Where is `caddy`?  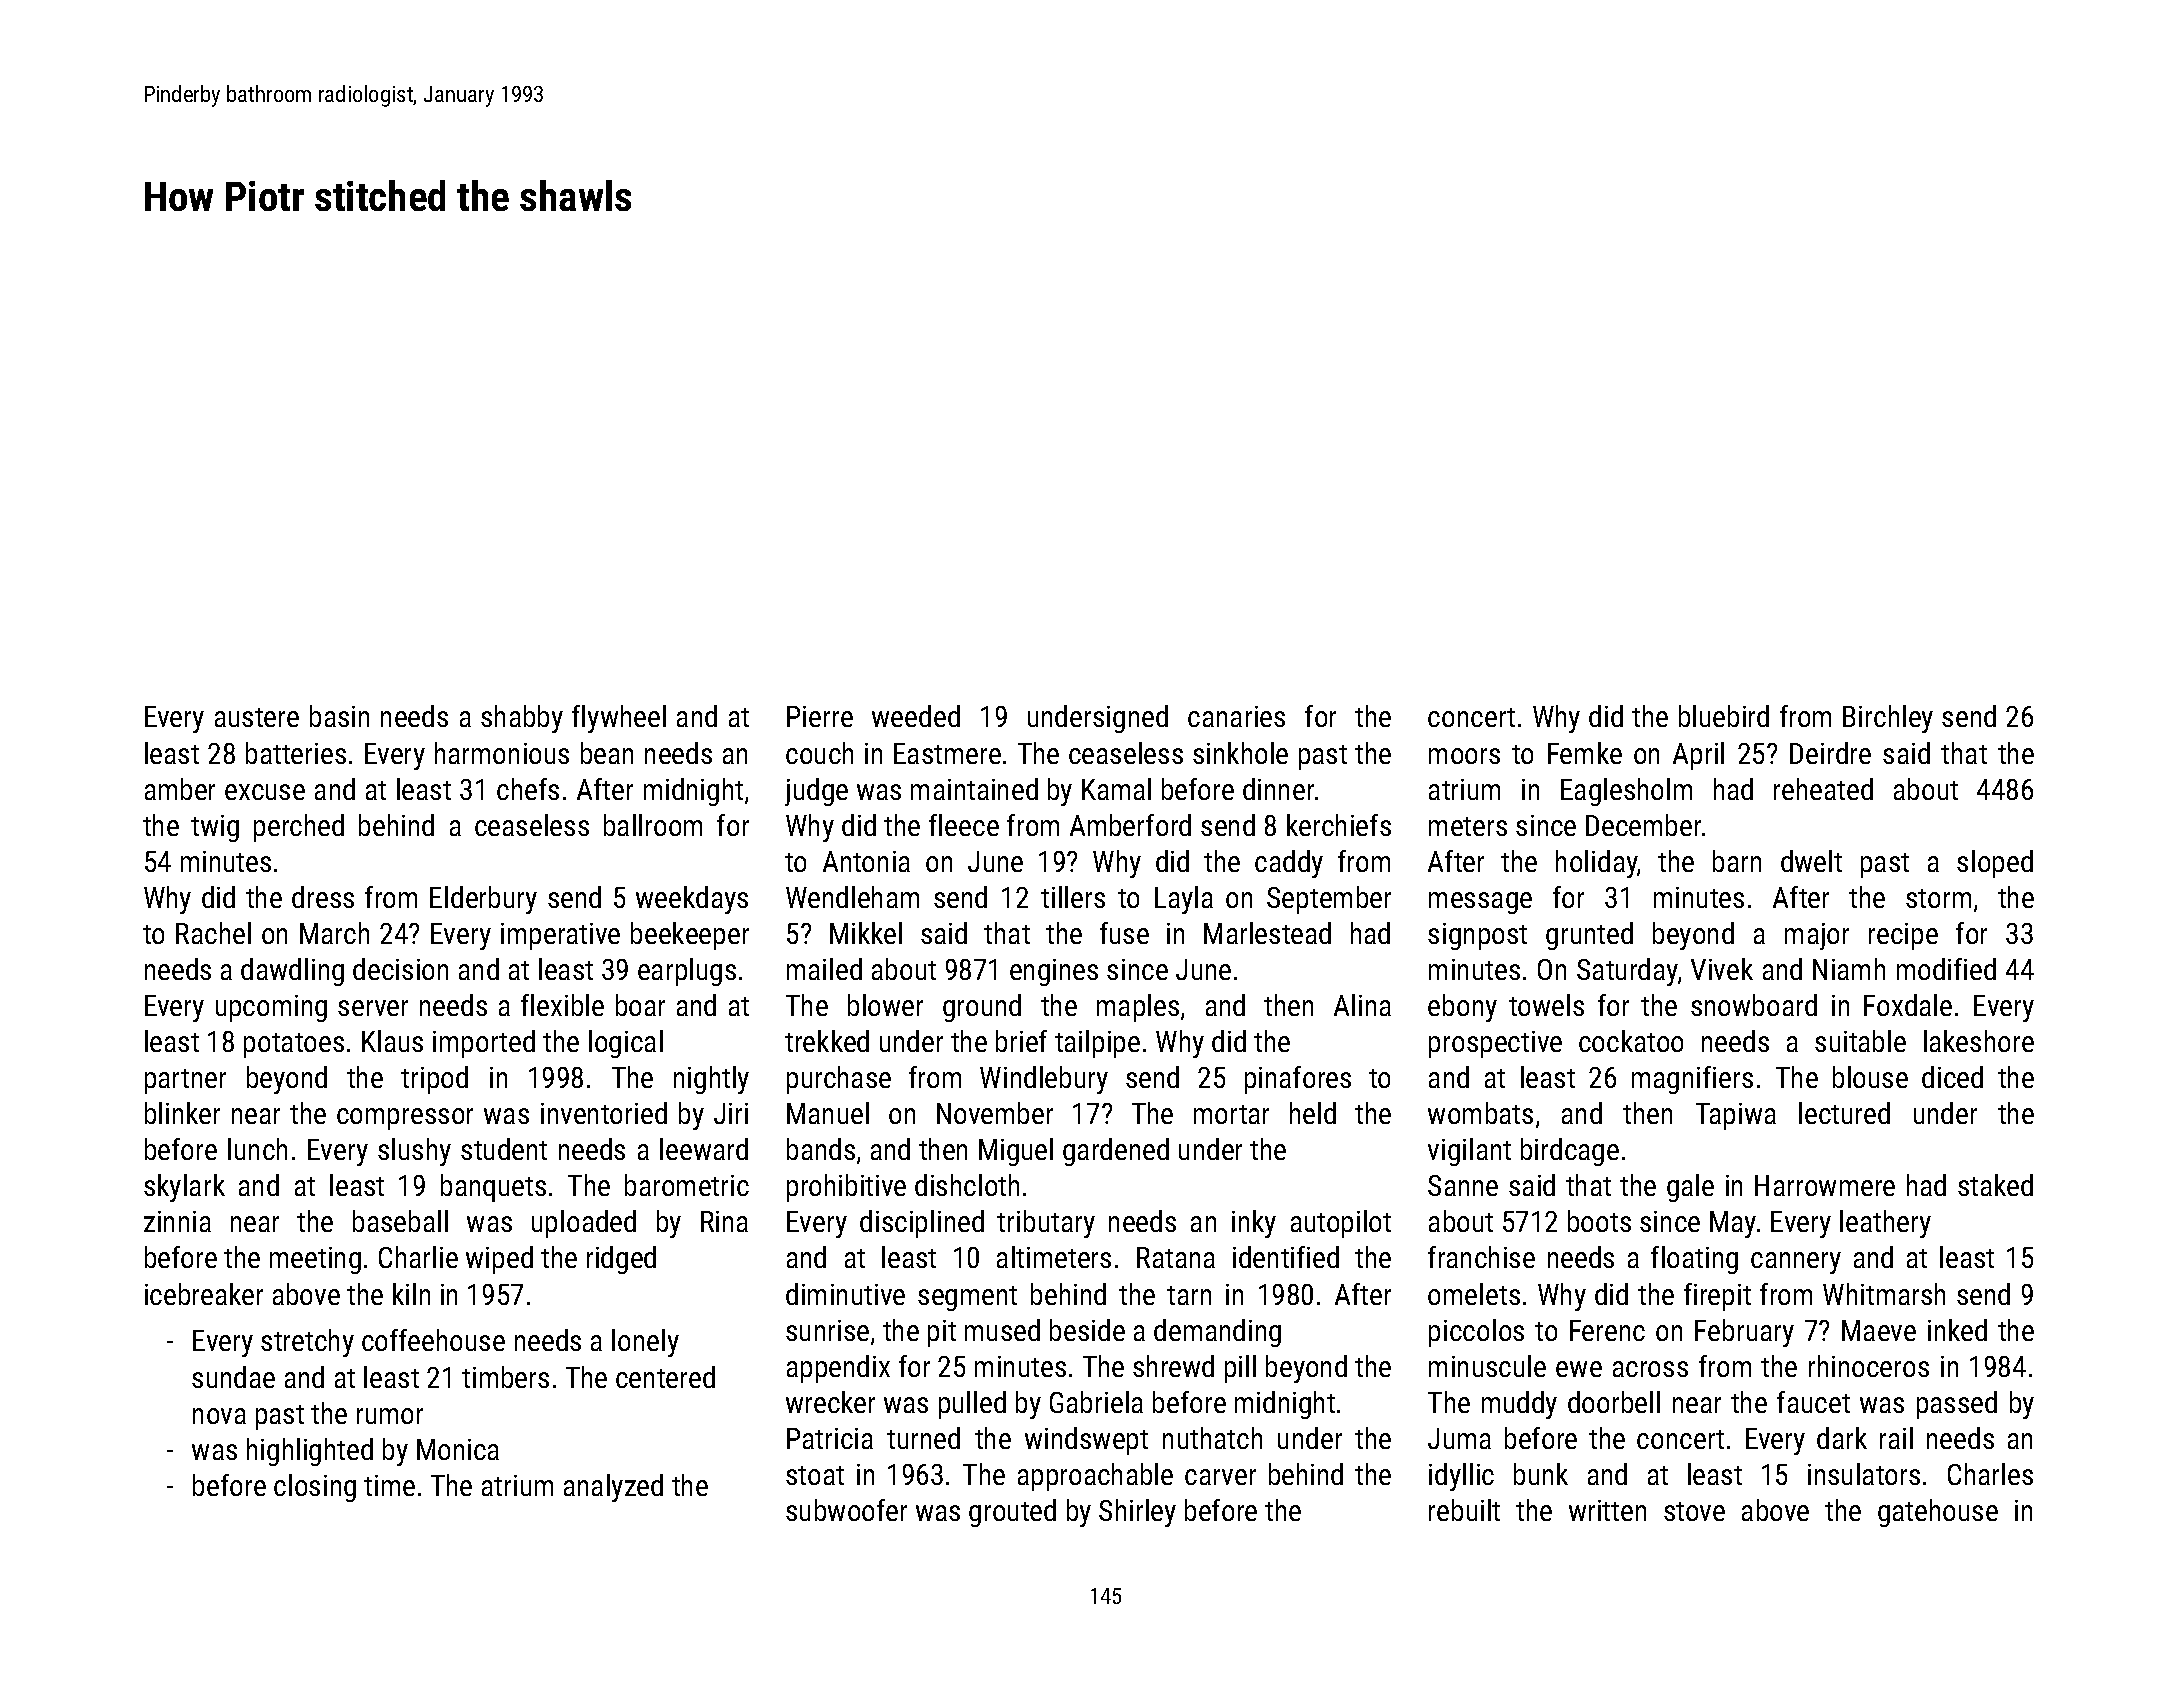 caddy is located at coordinates (1289, 864).
